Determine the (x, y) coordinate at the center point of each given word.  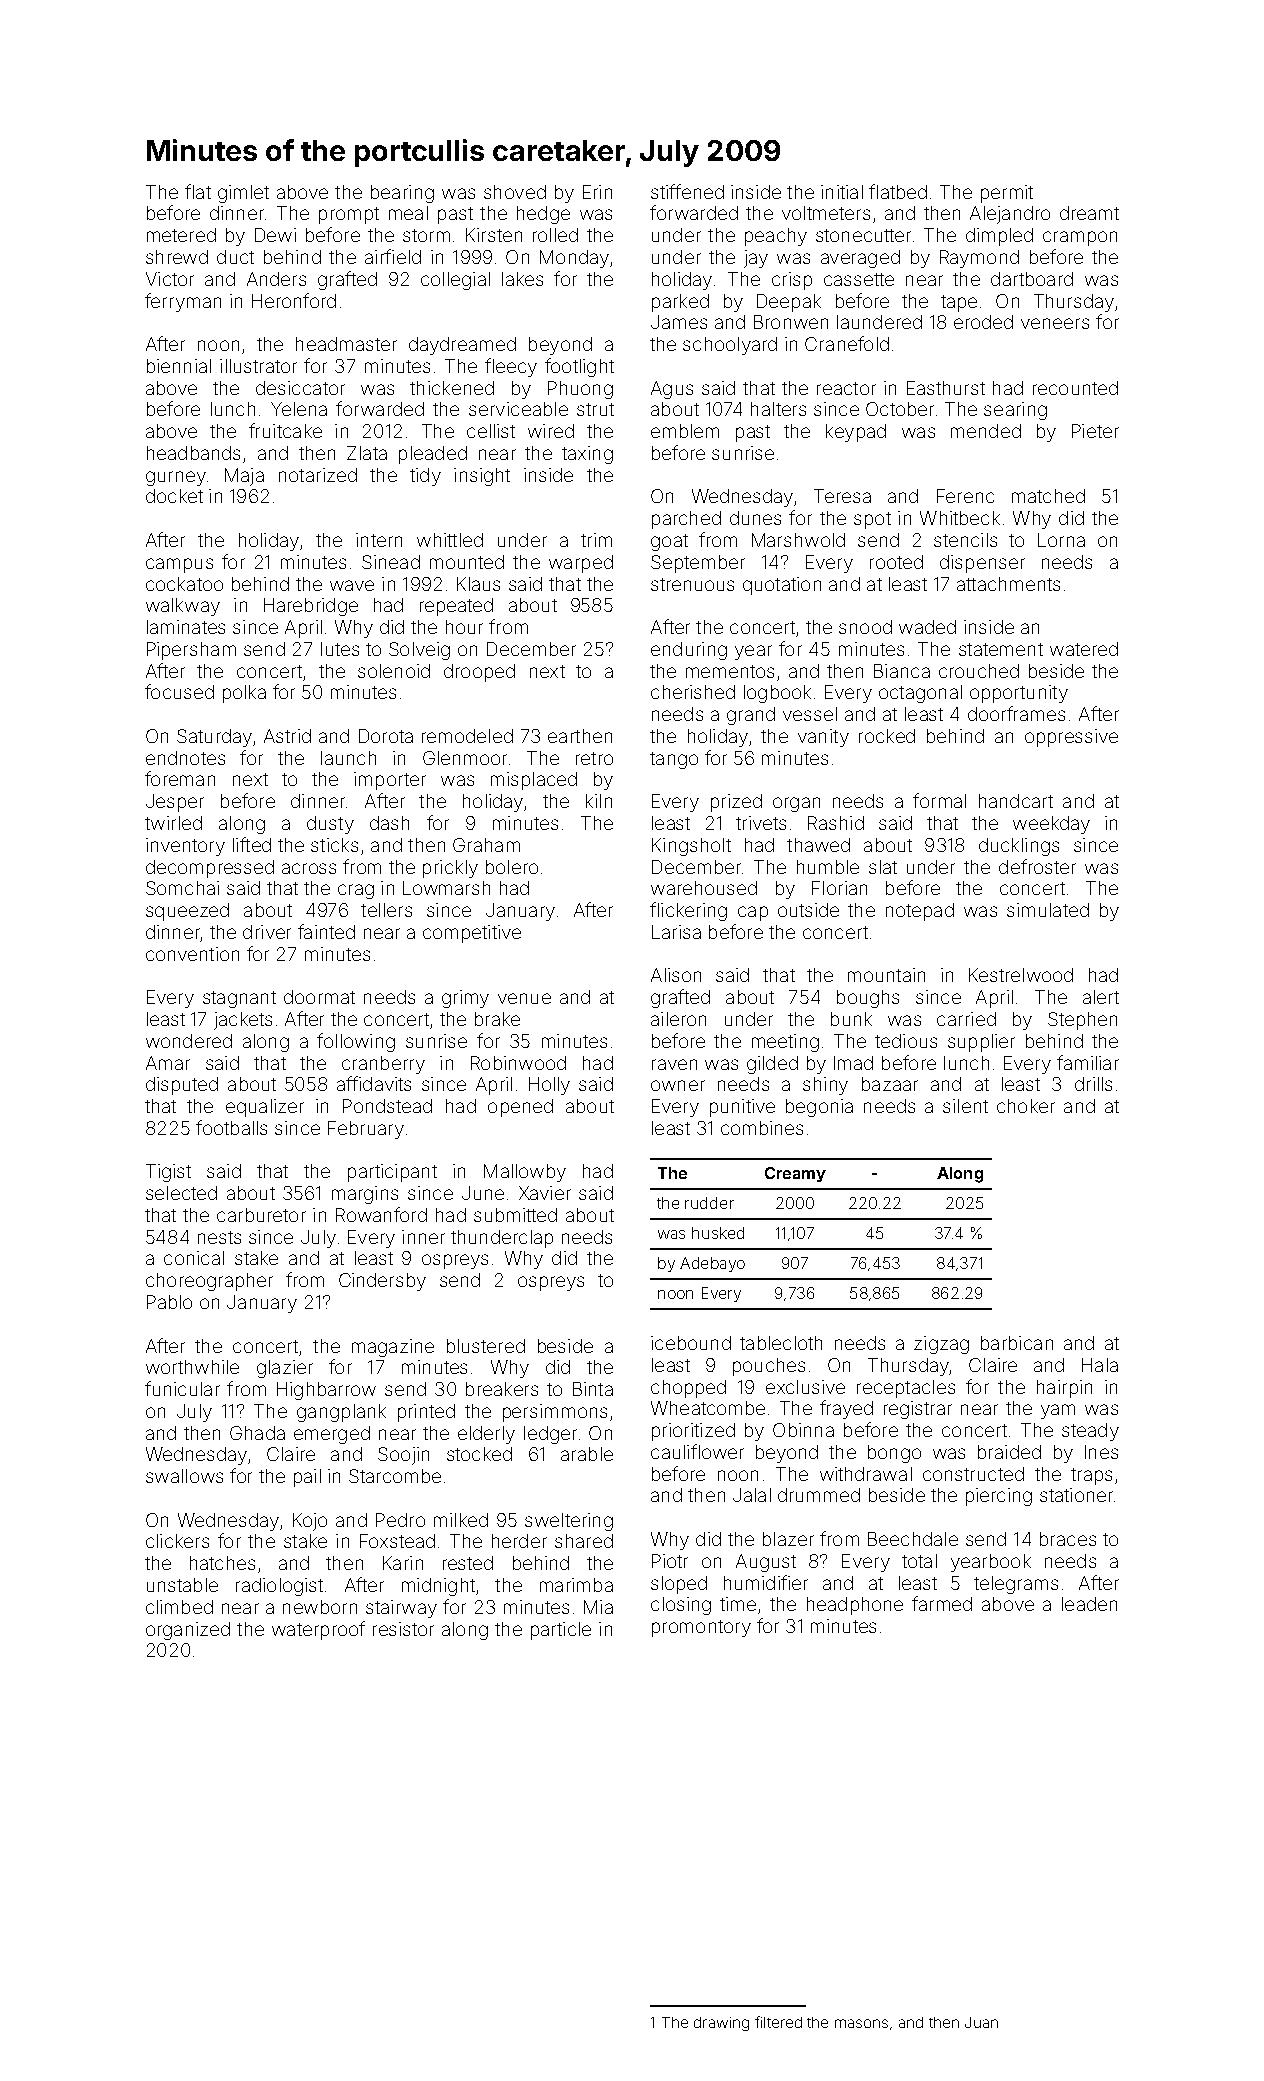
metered (181, 235)
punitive (742, 1108)
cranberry (383, 1065)
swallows (184, 1476)
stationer (1076, 1495)
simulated (1048, 910)
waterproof (318, 1630)
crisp (792, 281)
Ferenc (965, 496)
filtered (778, 2022)
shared (584, 1541)
